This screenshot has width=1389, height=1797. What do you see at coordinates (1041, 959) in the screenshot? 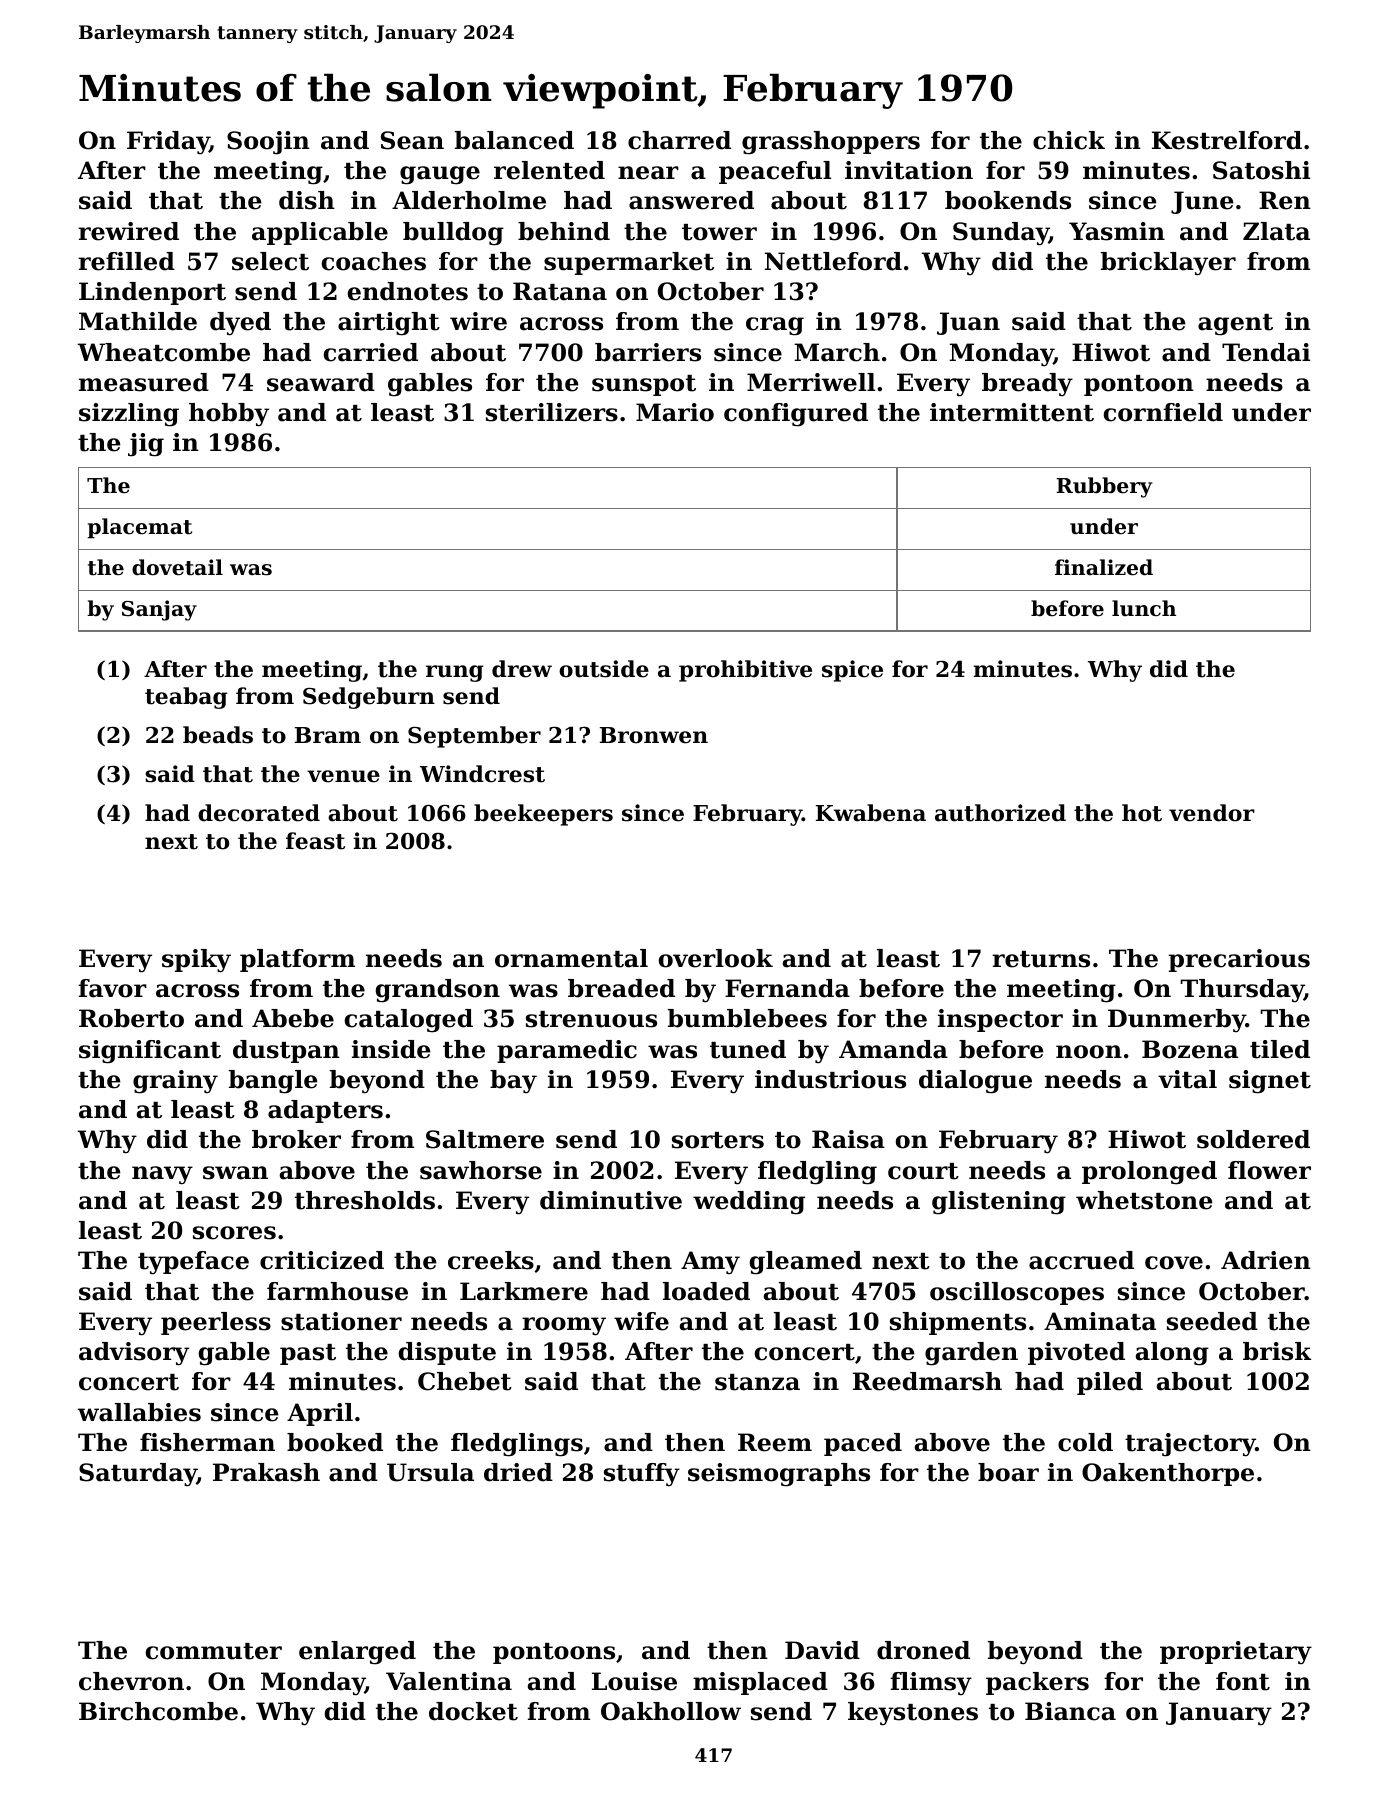
I see `returns` at bounding box center [1041, 959].
